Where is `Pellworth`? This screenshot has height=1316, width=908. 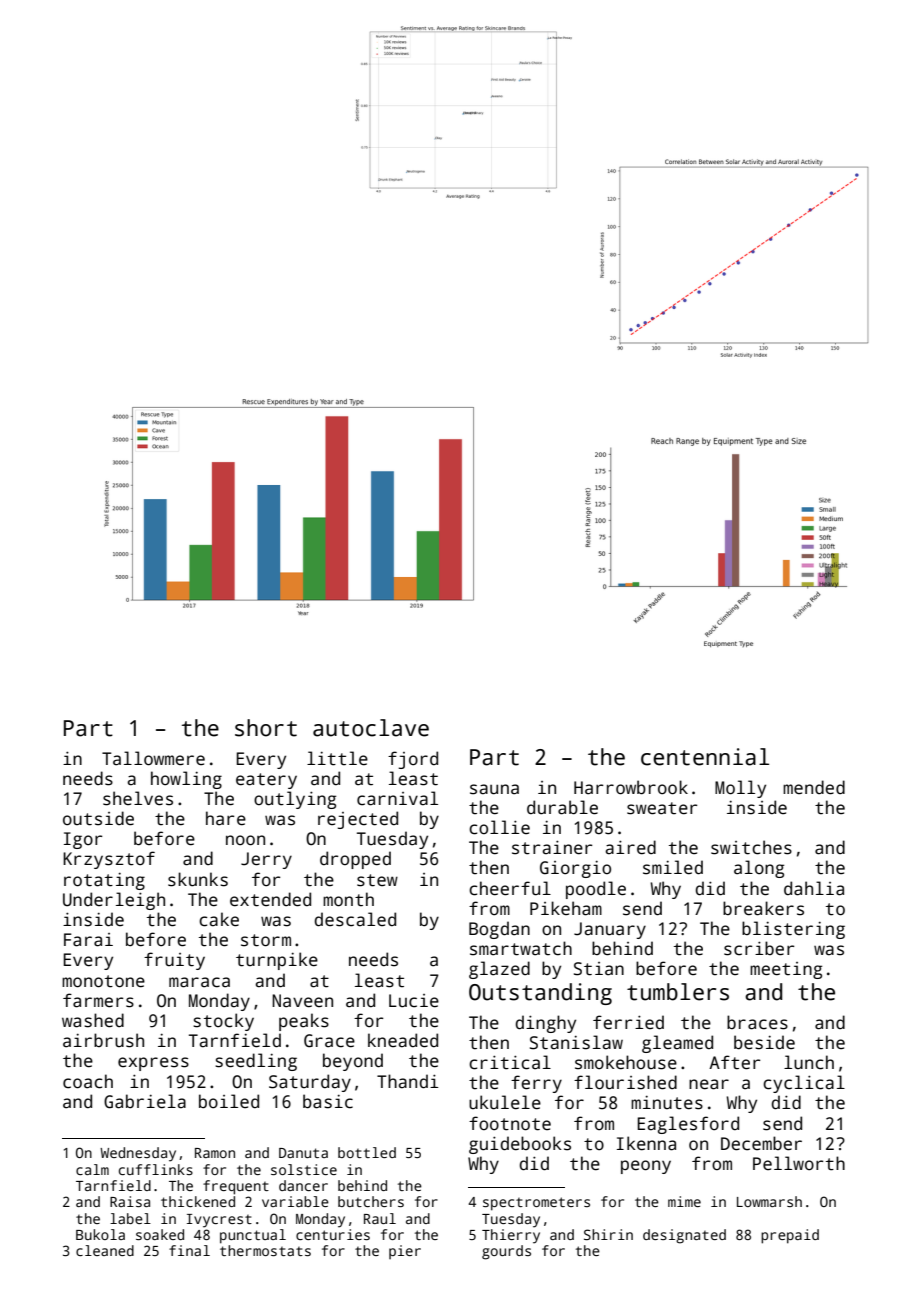 Pellworth is located at coordinates (799, 1163).
